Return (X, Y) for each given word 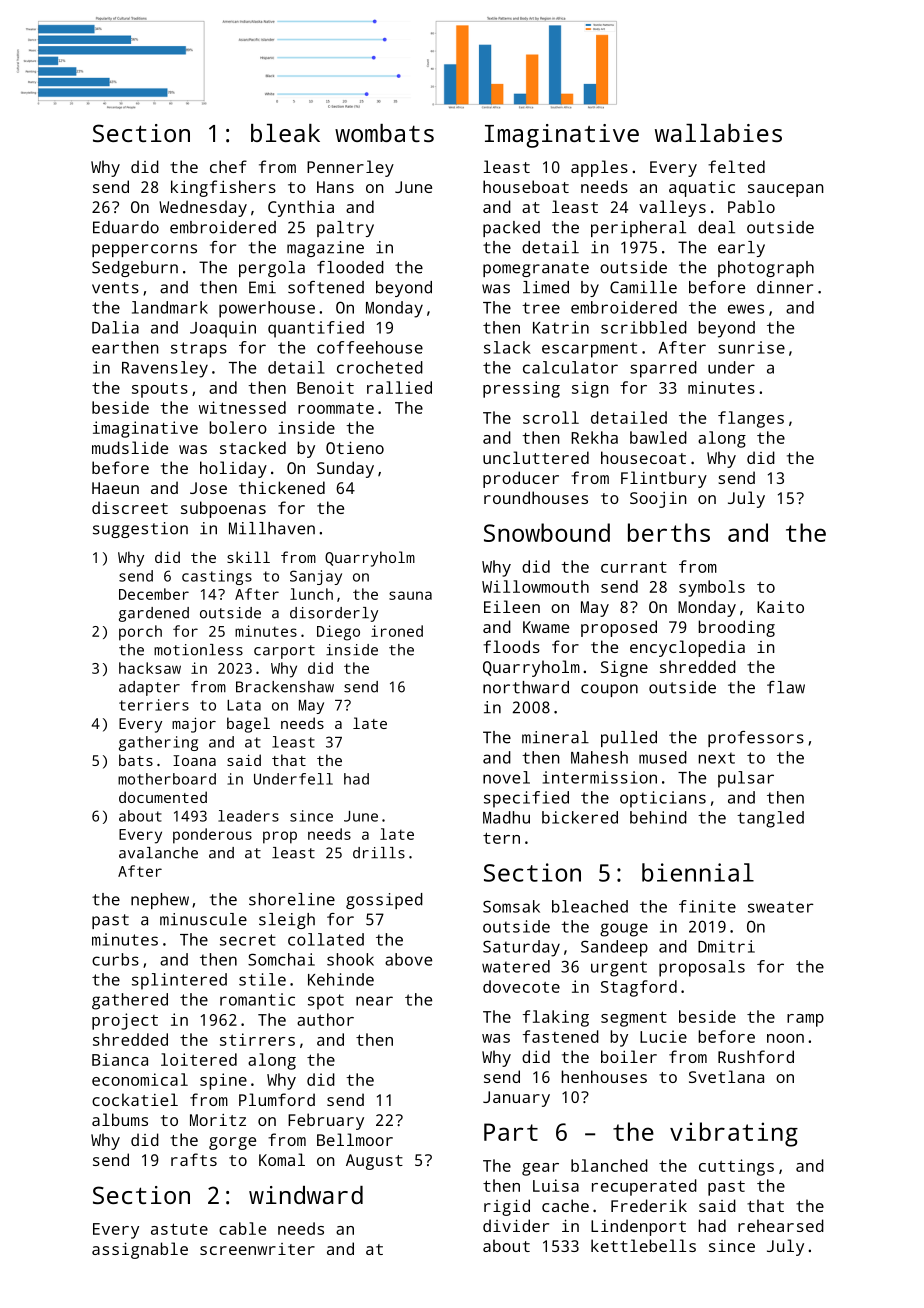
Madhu (506, 817)
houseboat (526, 186)
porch (140, 633)
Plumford (277, 1099)
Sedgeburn (135, 269)
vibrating (734, 1134)
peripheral (638, 229)
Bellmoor (355, 1139)
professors (756, 739)
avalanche (158, 853)
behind (658, 817)
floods (511, 646)
